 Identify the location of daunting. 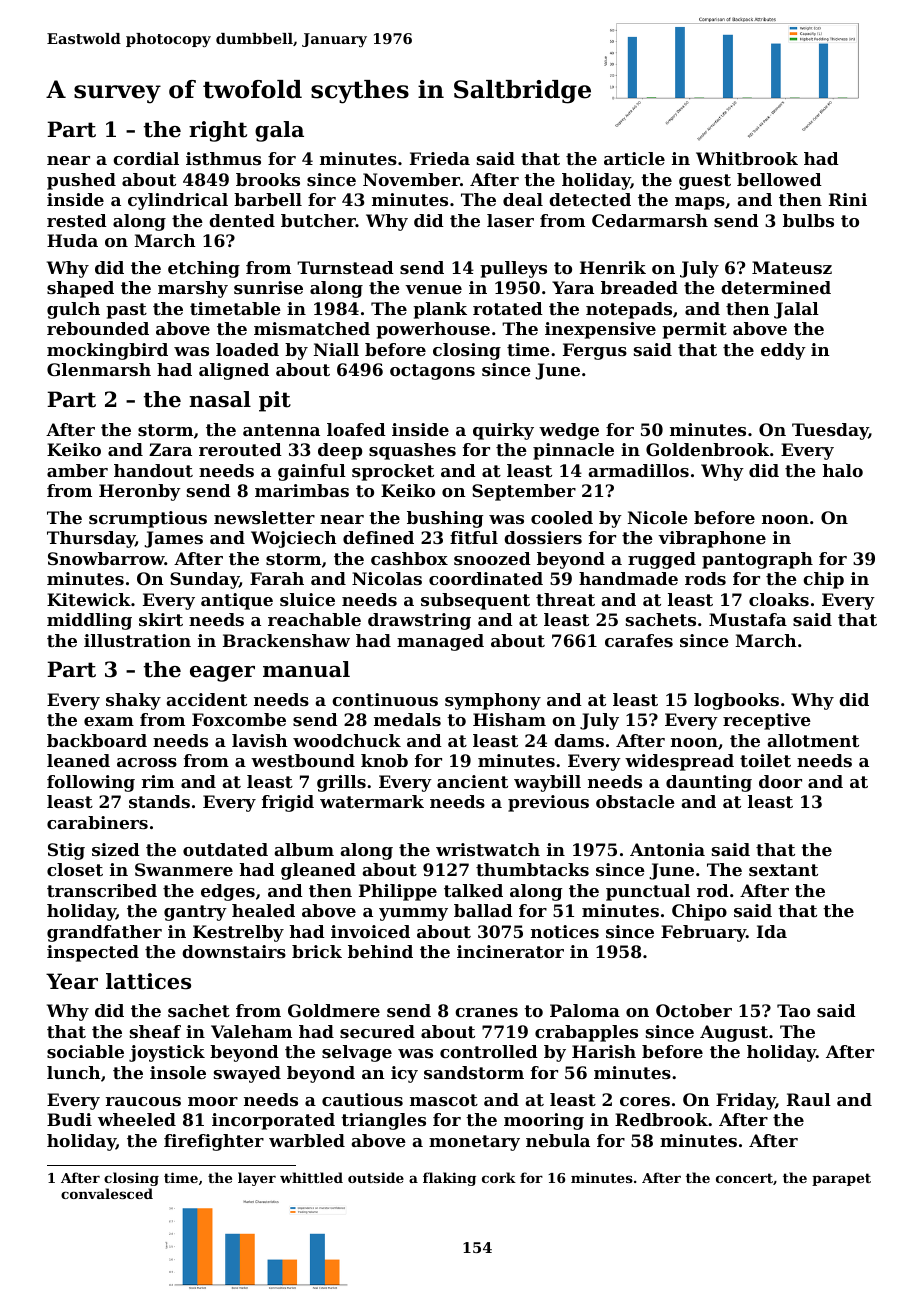
(709, 783).
